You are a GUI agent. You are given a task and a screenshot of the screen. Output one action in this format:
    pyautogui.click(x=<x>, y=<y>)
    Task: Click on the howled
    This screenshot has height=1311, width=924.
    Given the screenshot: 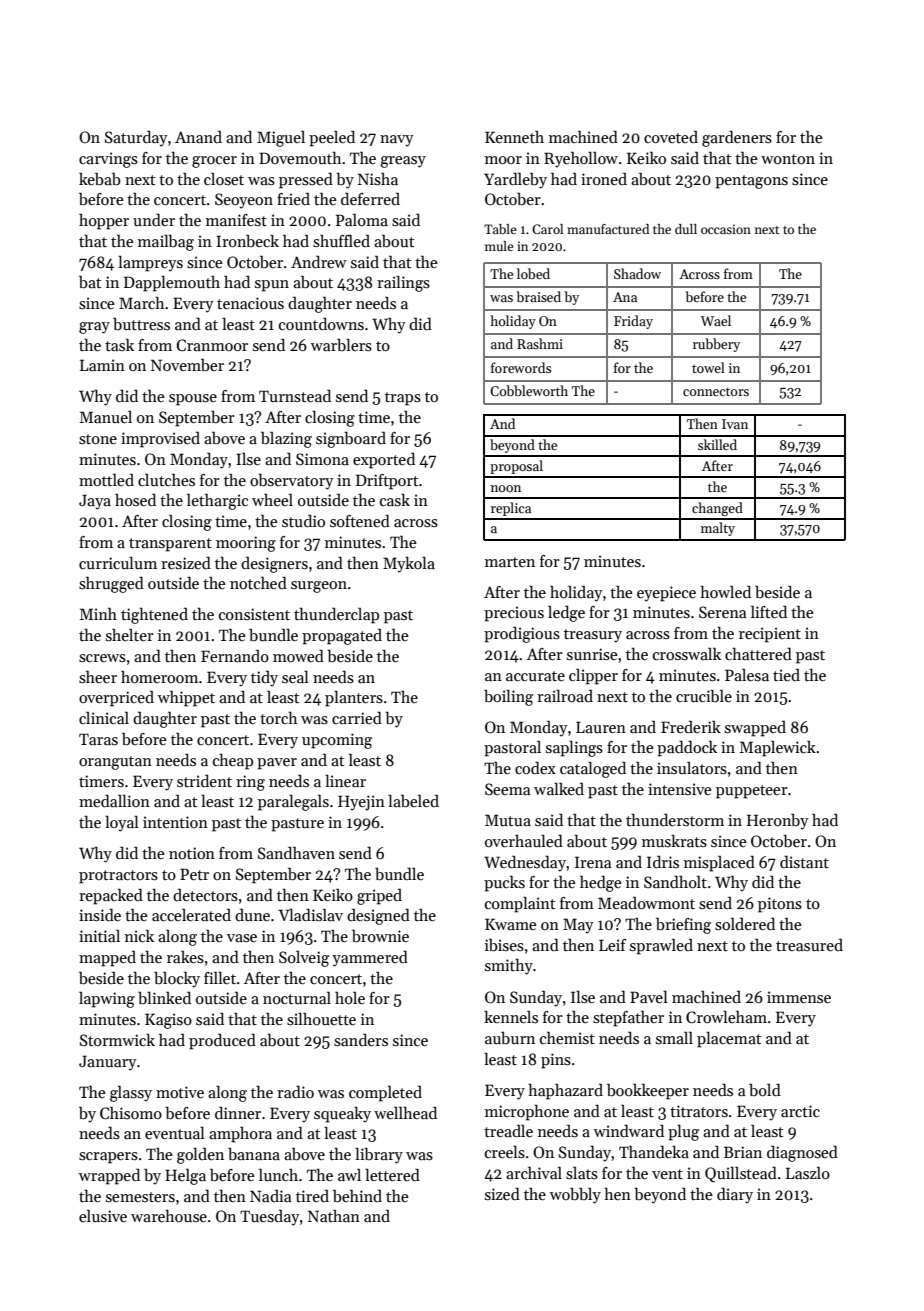 What is the action you would take?
    pyautogui.click(x=725, y=591)
